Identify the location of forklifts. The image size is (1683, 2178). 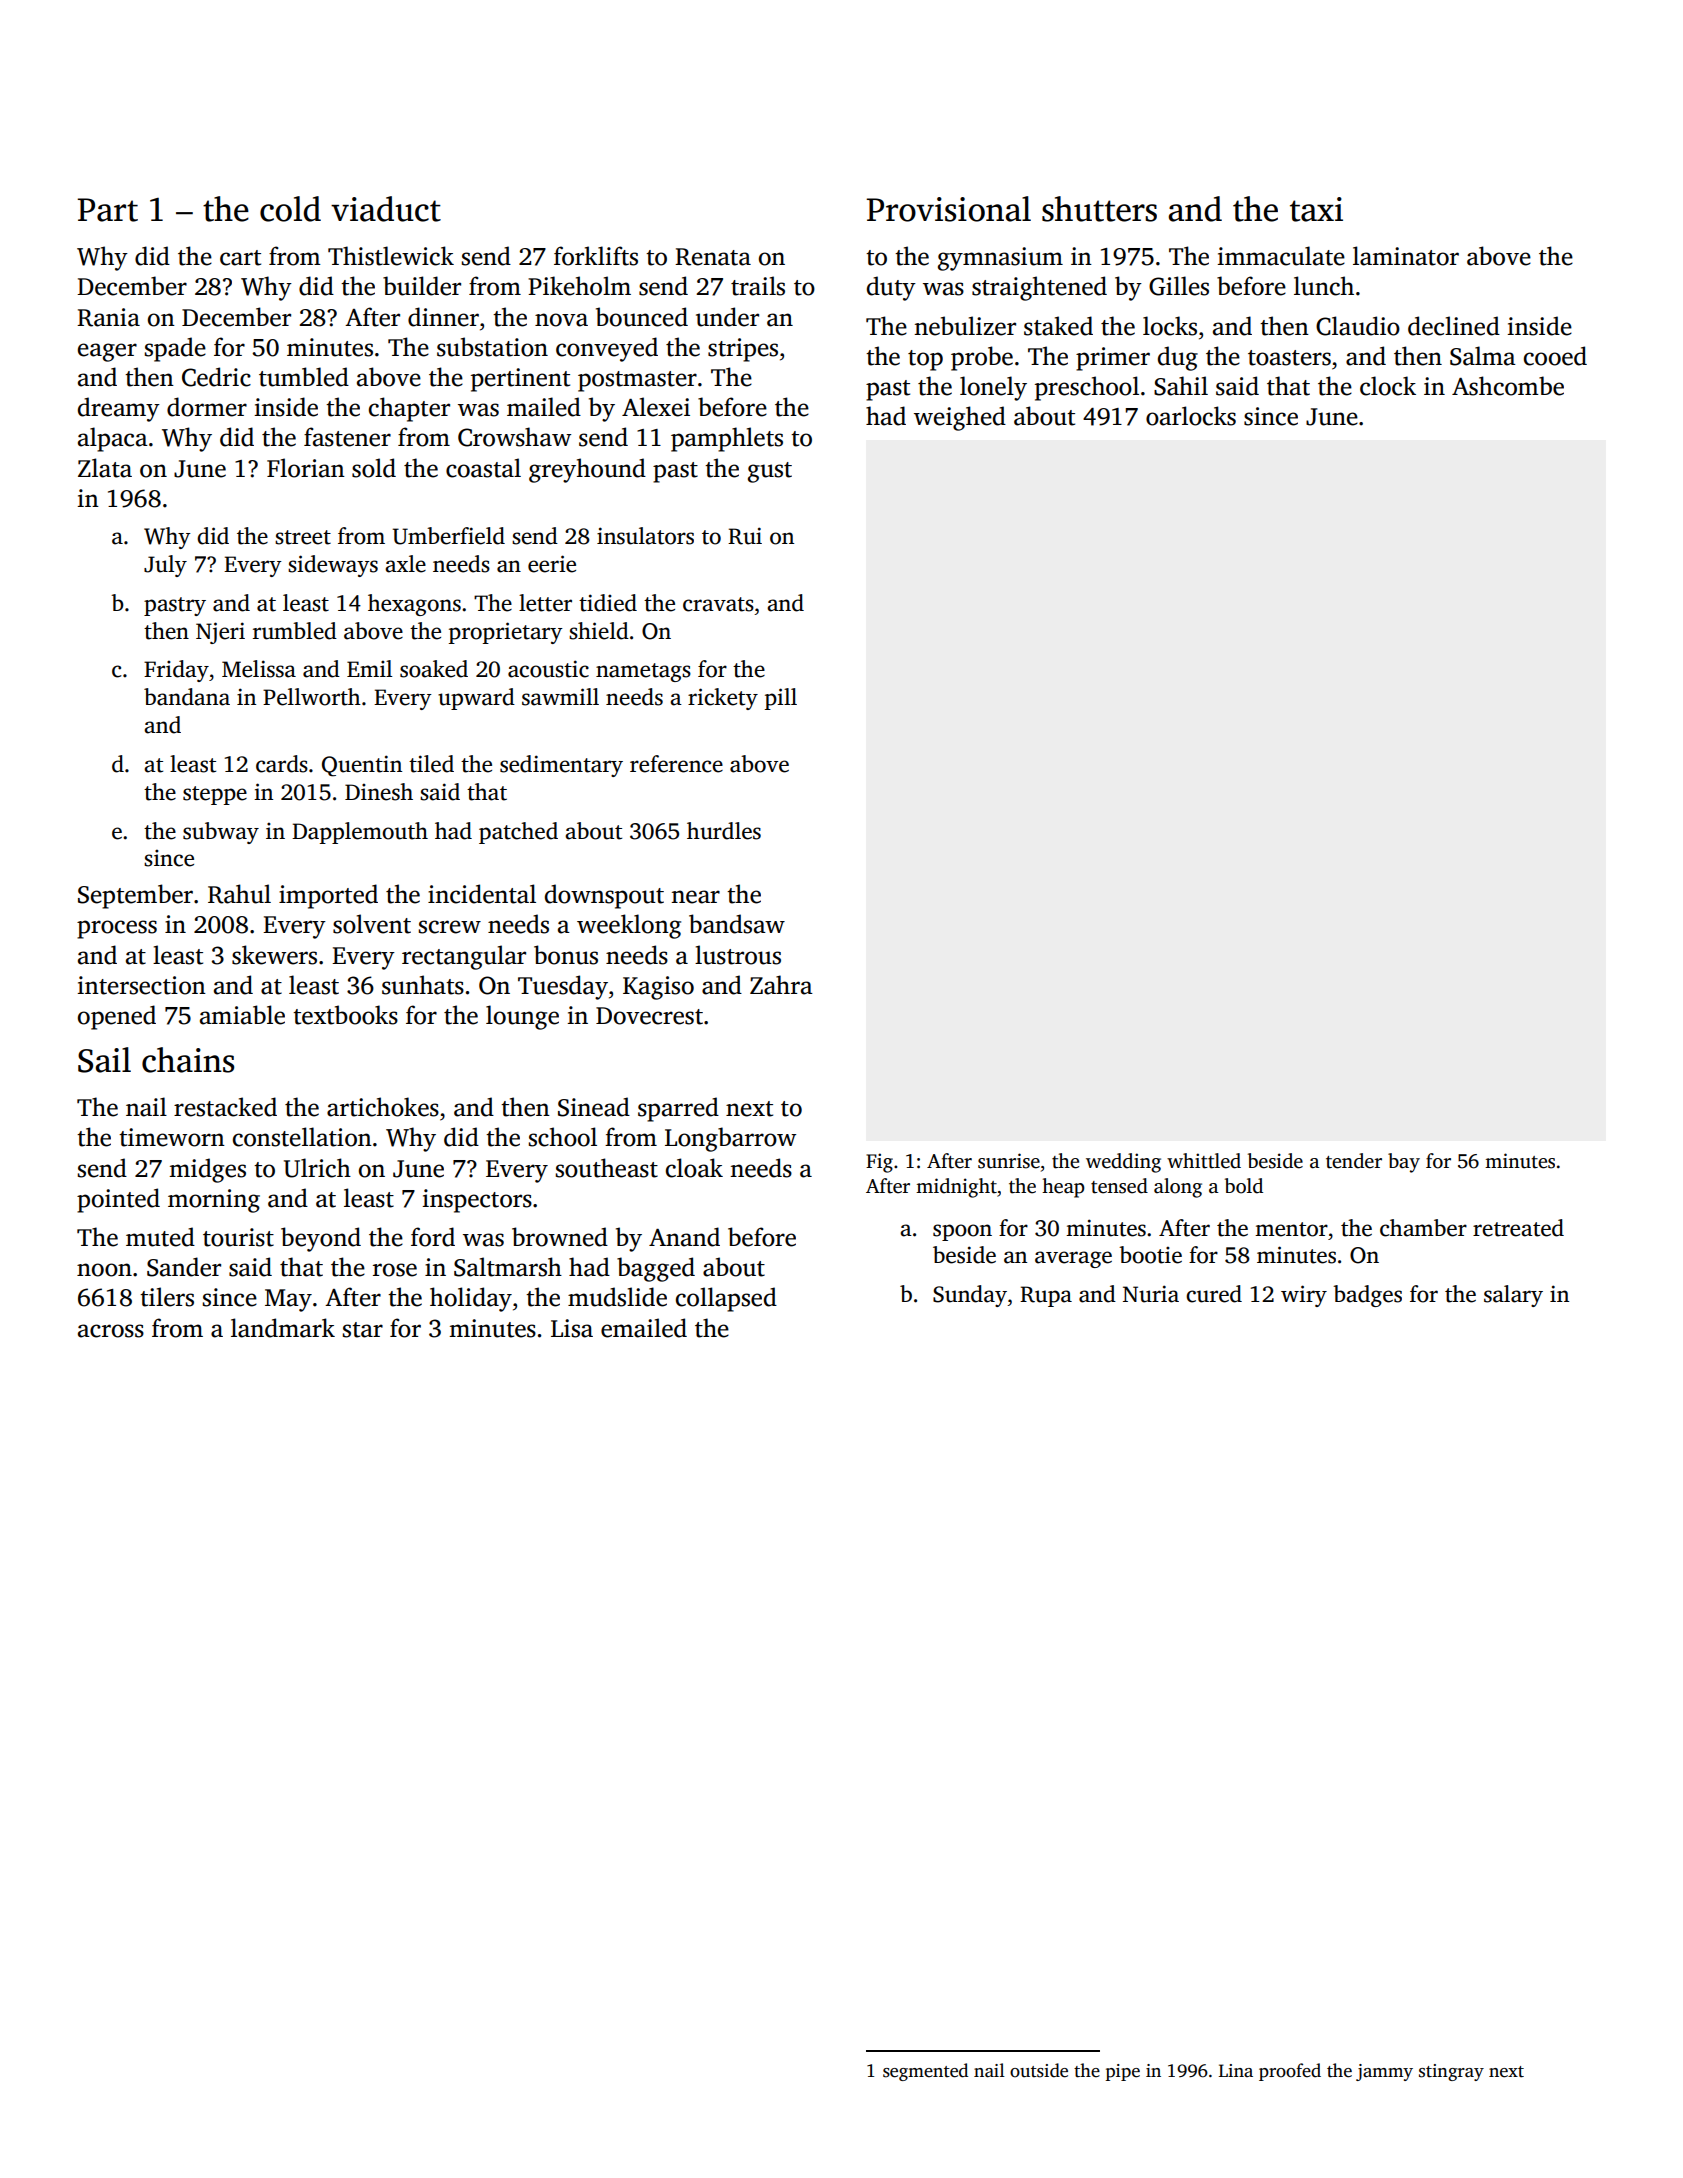
(596, 256).
